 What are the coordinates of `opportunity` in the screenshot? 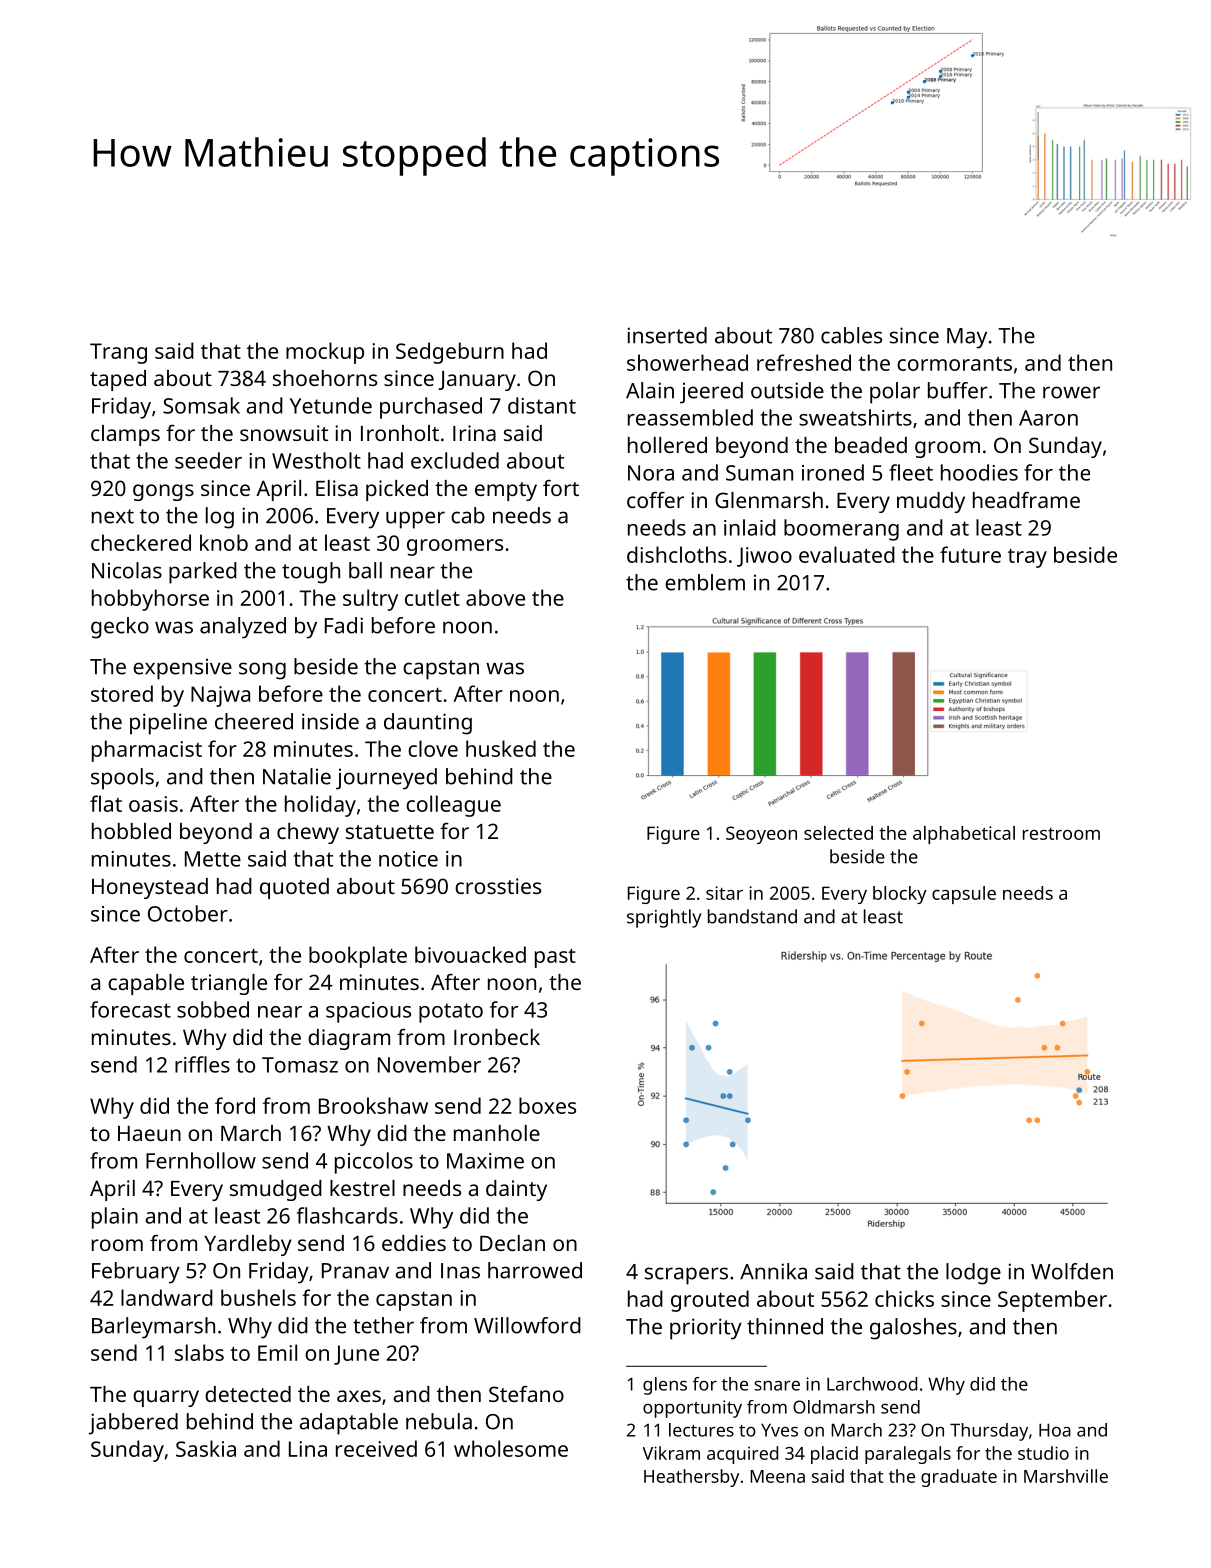 It's located at (692, 1409).
